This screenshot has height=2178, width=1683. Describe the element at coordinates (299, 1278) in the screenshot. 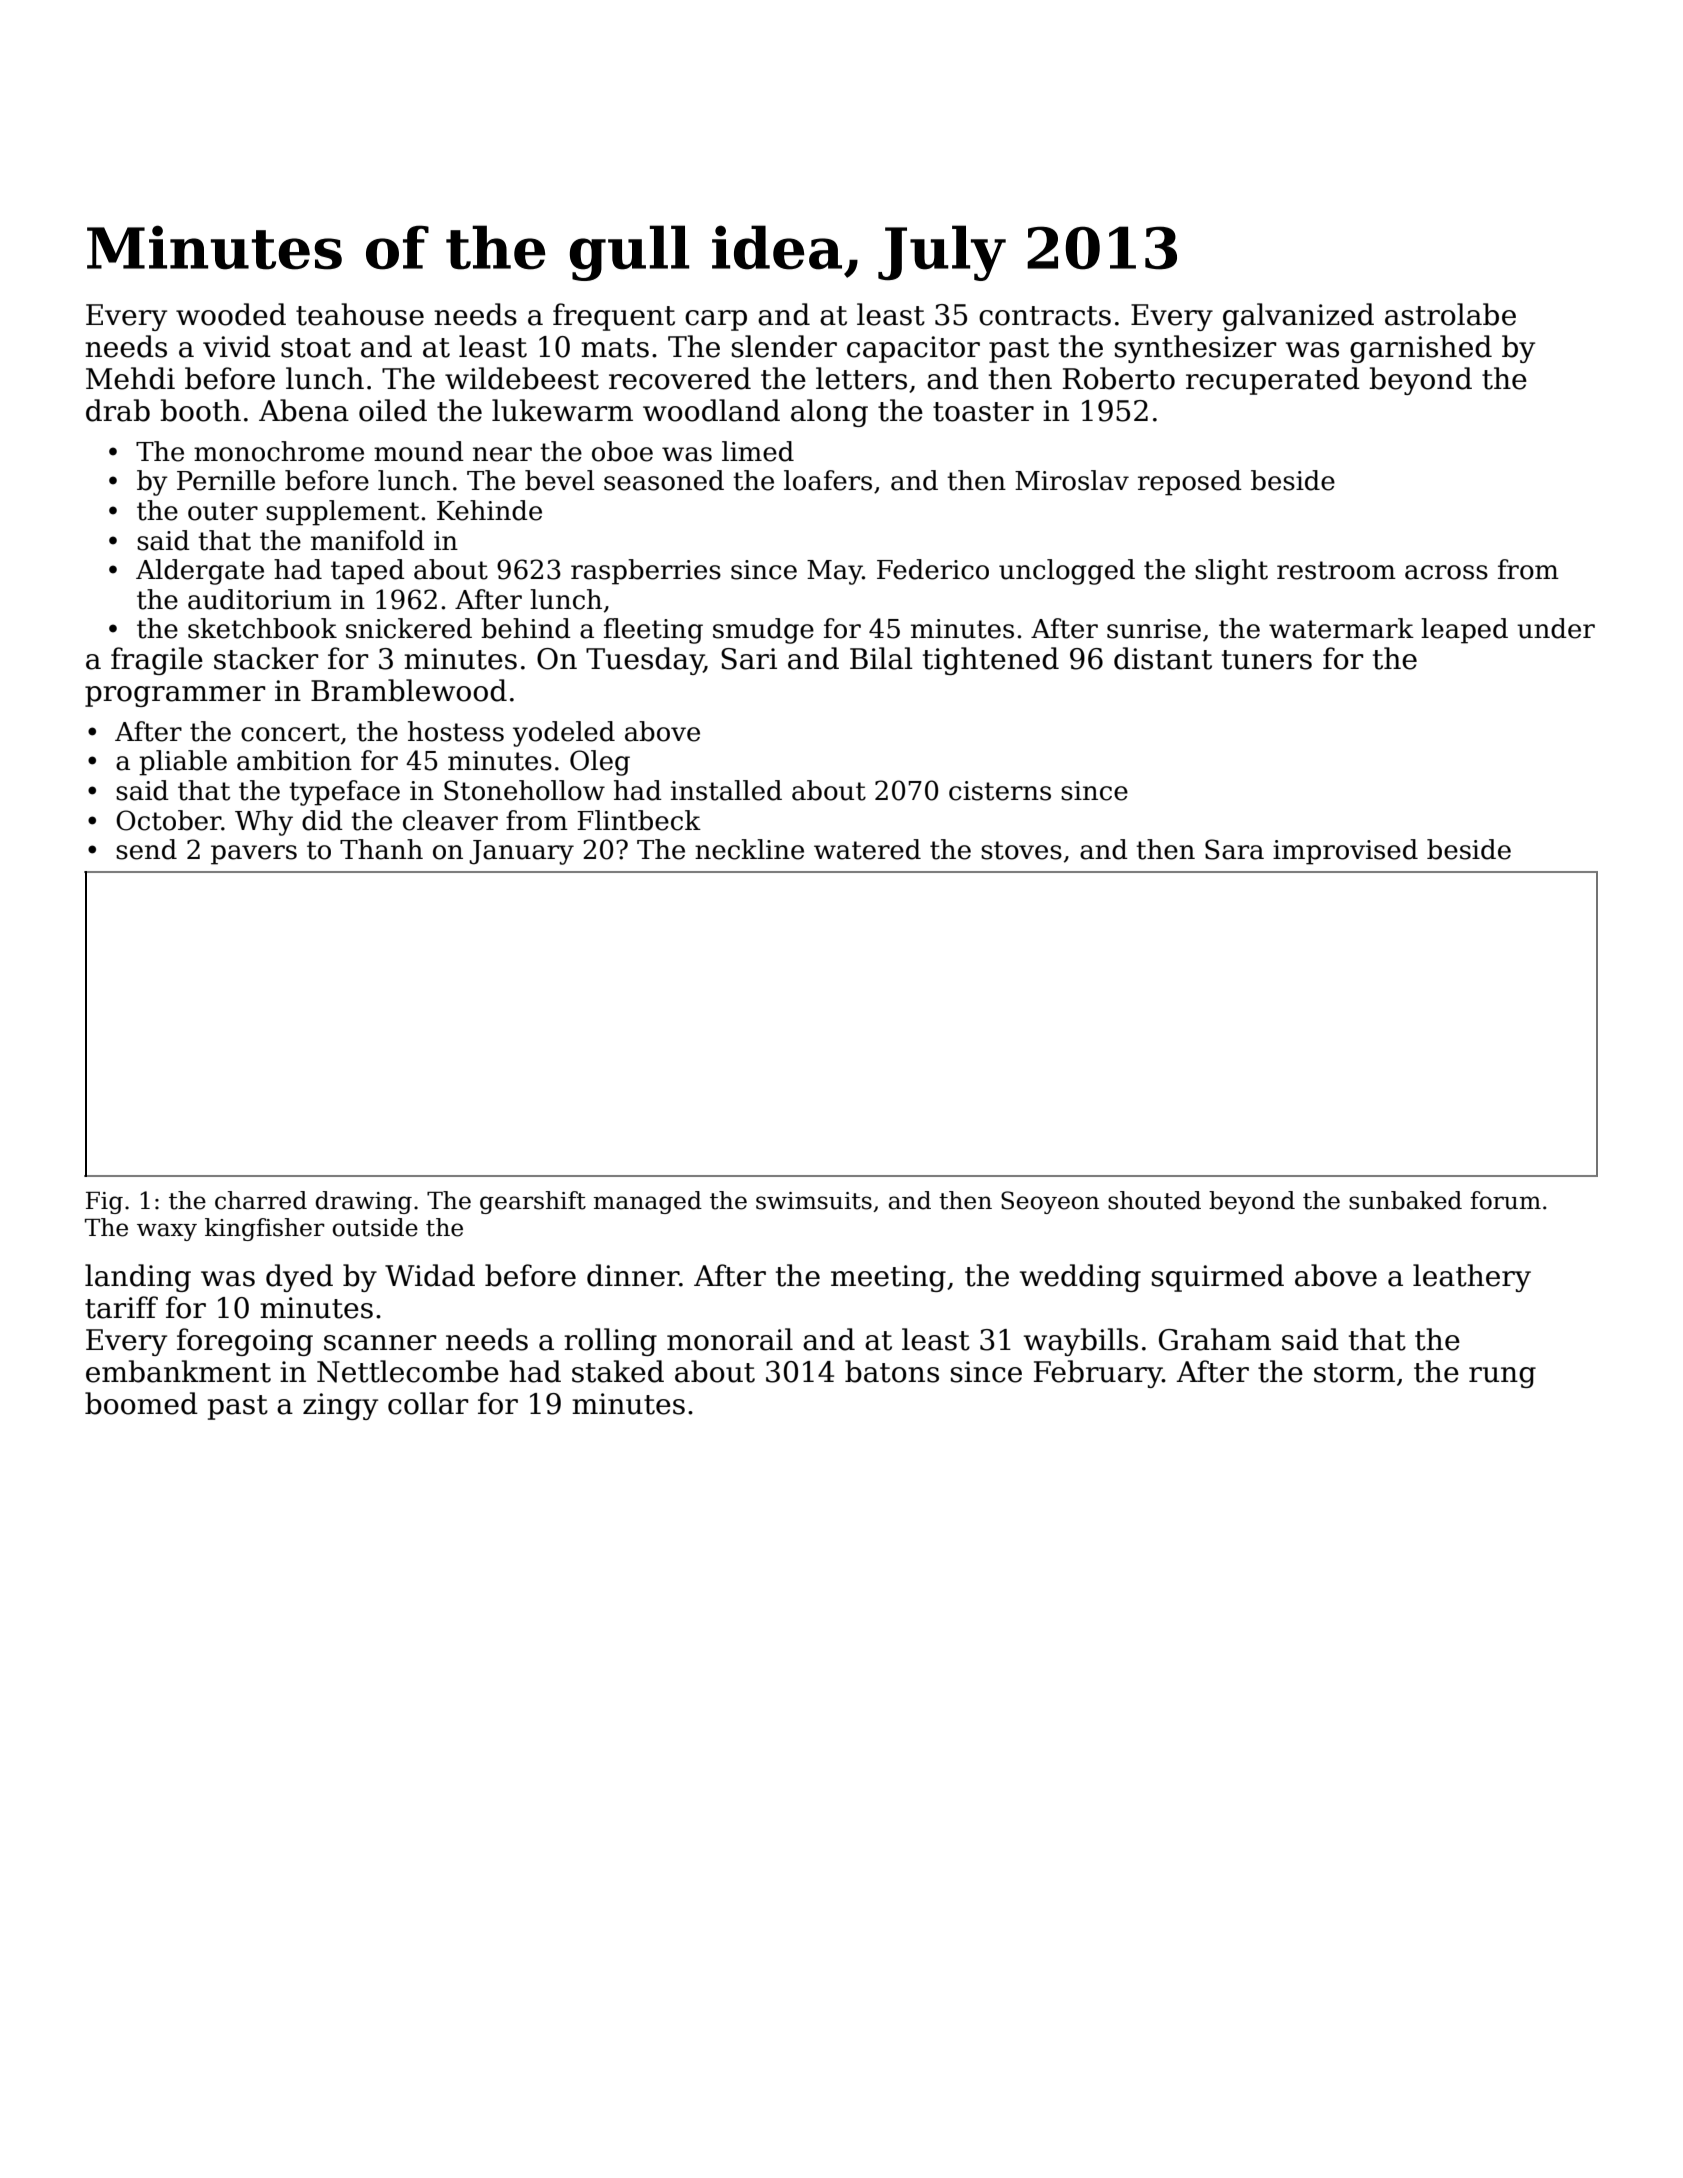

I see `dyed` at that location.
